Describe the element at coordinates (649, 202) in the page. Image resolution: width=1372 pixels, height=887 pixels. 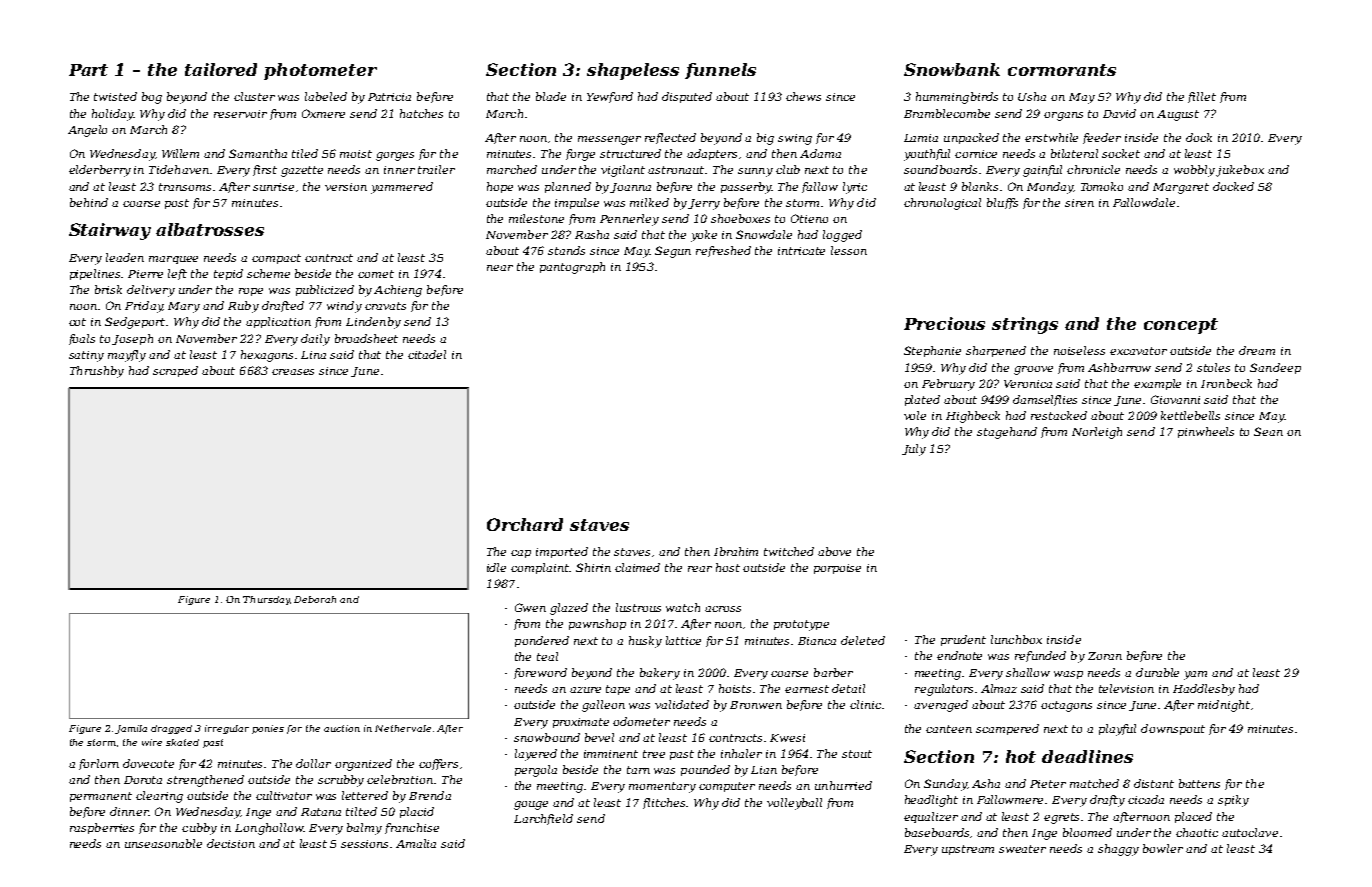
I see `milked` at that location.
